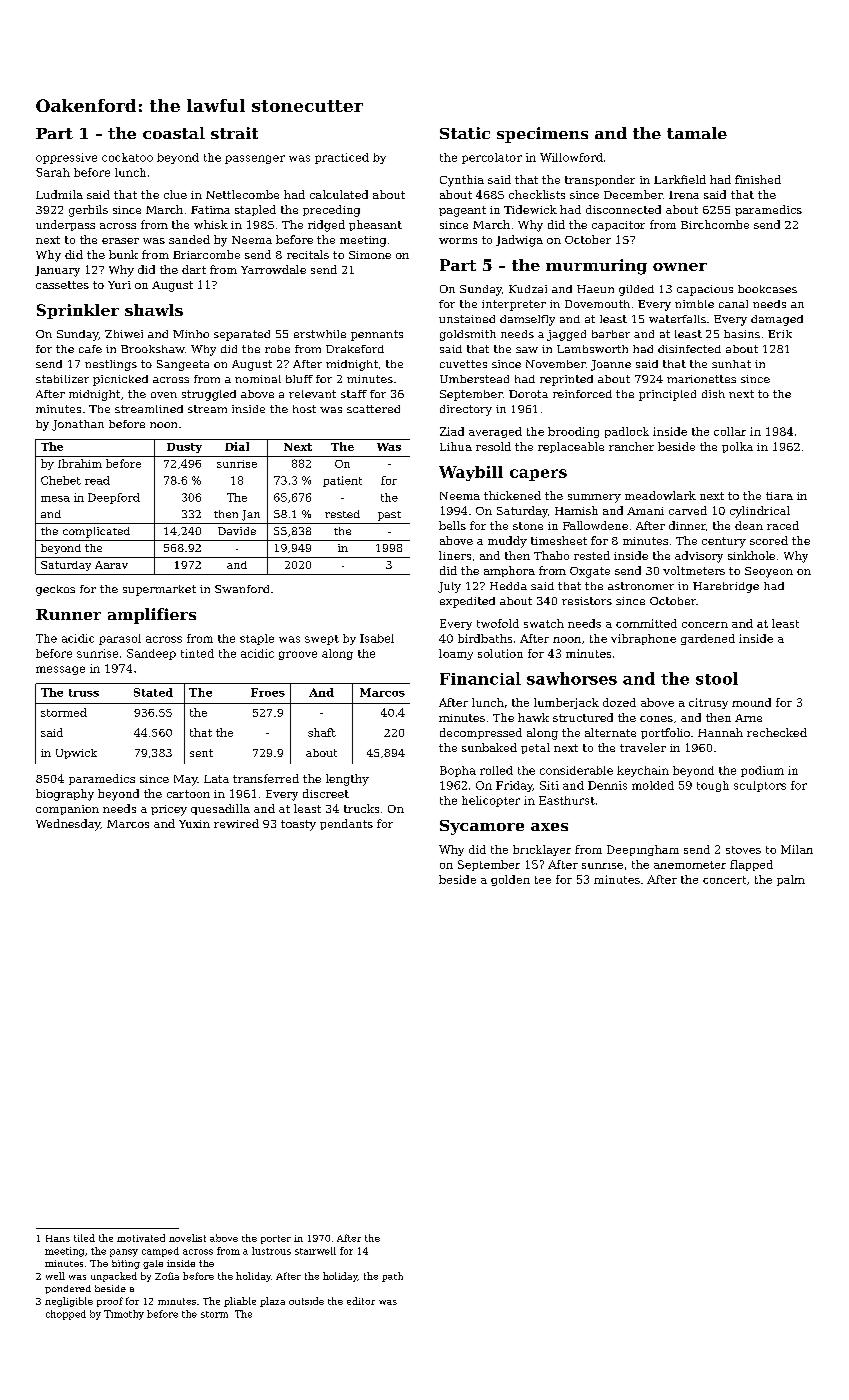 This document has height=1400, width=849. Describe the element at coordinates (462, 181) in the document. I see `Cynthia` at that location.
